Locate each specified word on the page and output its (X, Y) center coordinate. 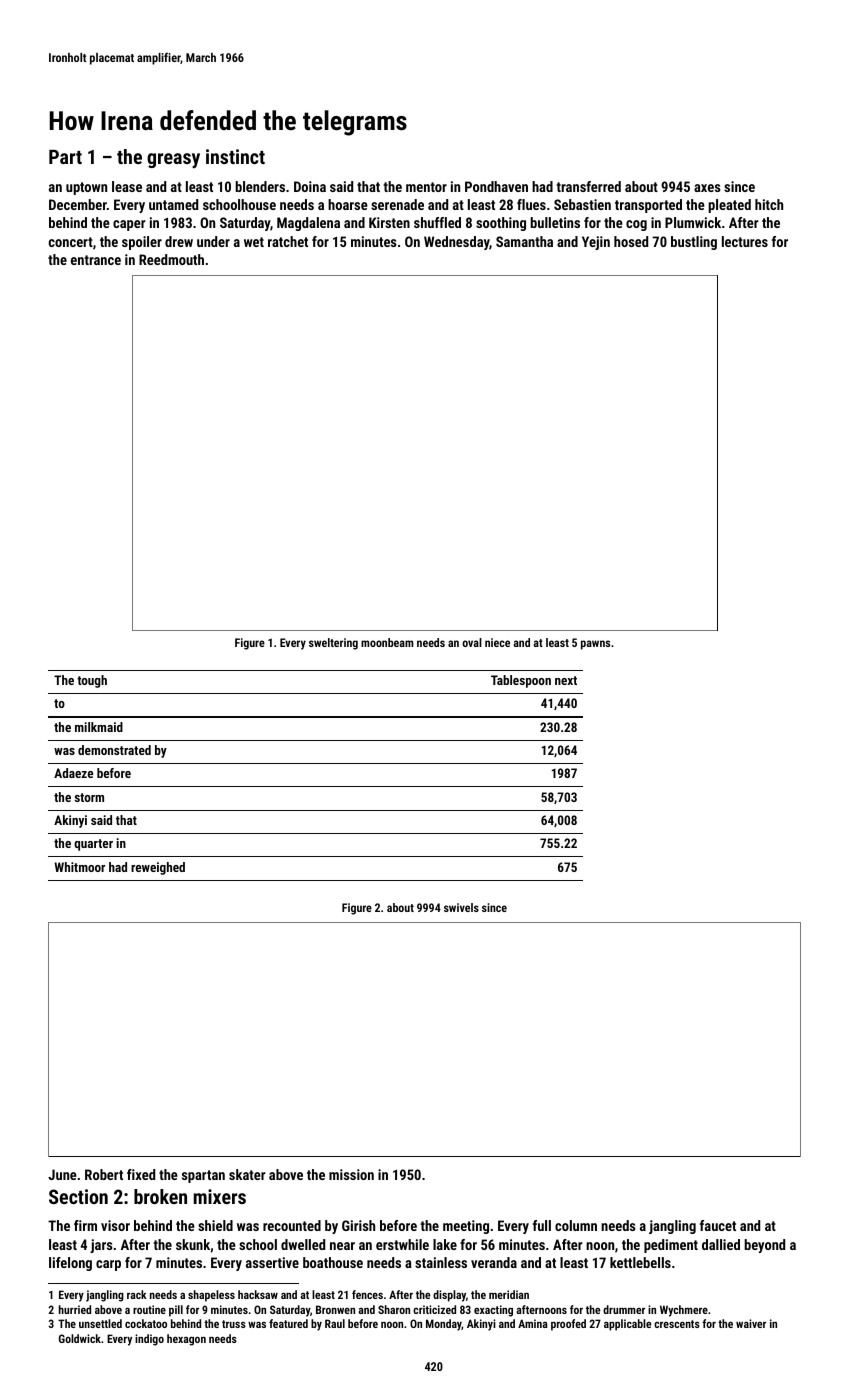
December (78, 204)
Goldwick (80, 1338)
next (566, 680)
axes (707, 188)
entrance (96, 260)
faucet (718, 1225)
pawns (595, 645)
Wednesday (457, 243)
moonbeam (387, 642)
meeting (466, 1227)
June (62, 1174)
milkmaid (99, 727)
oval (472, 642)
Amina (533, 1323)
